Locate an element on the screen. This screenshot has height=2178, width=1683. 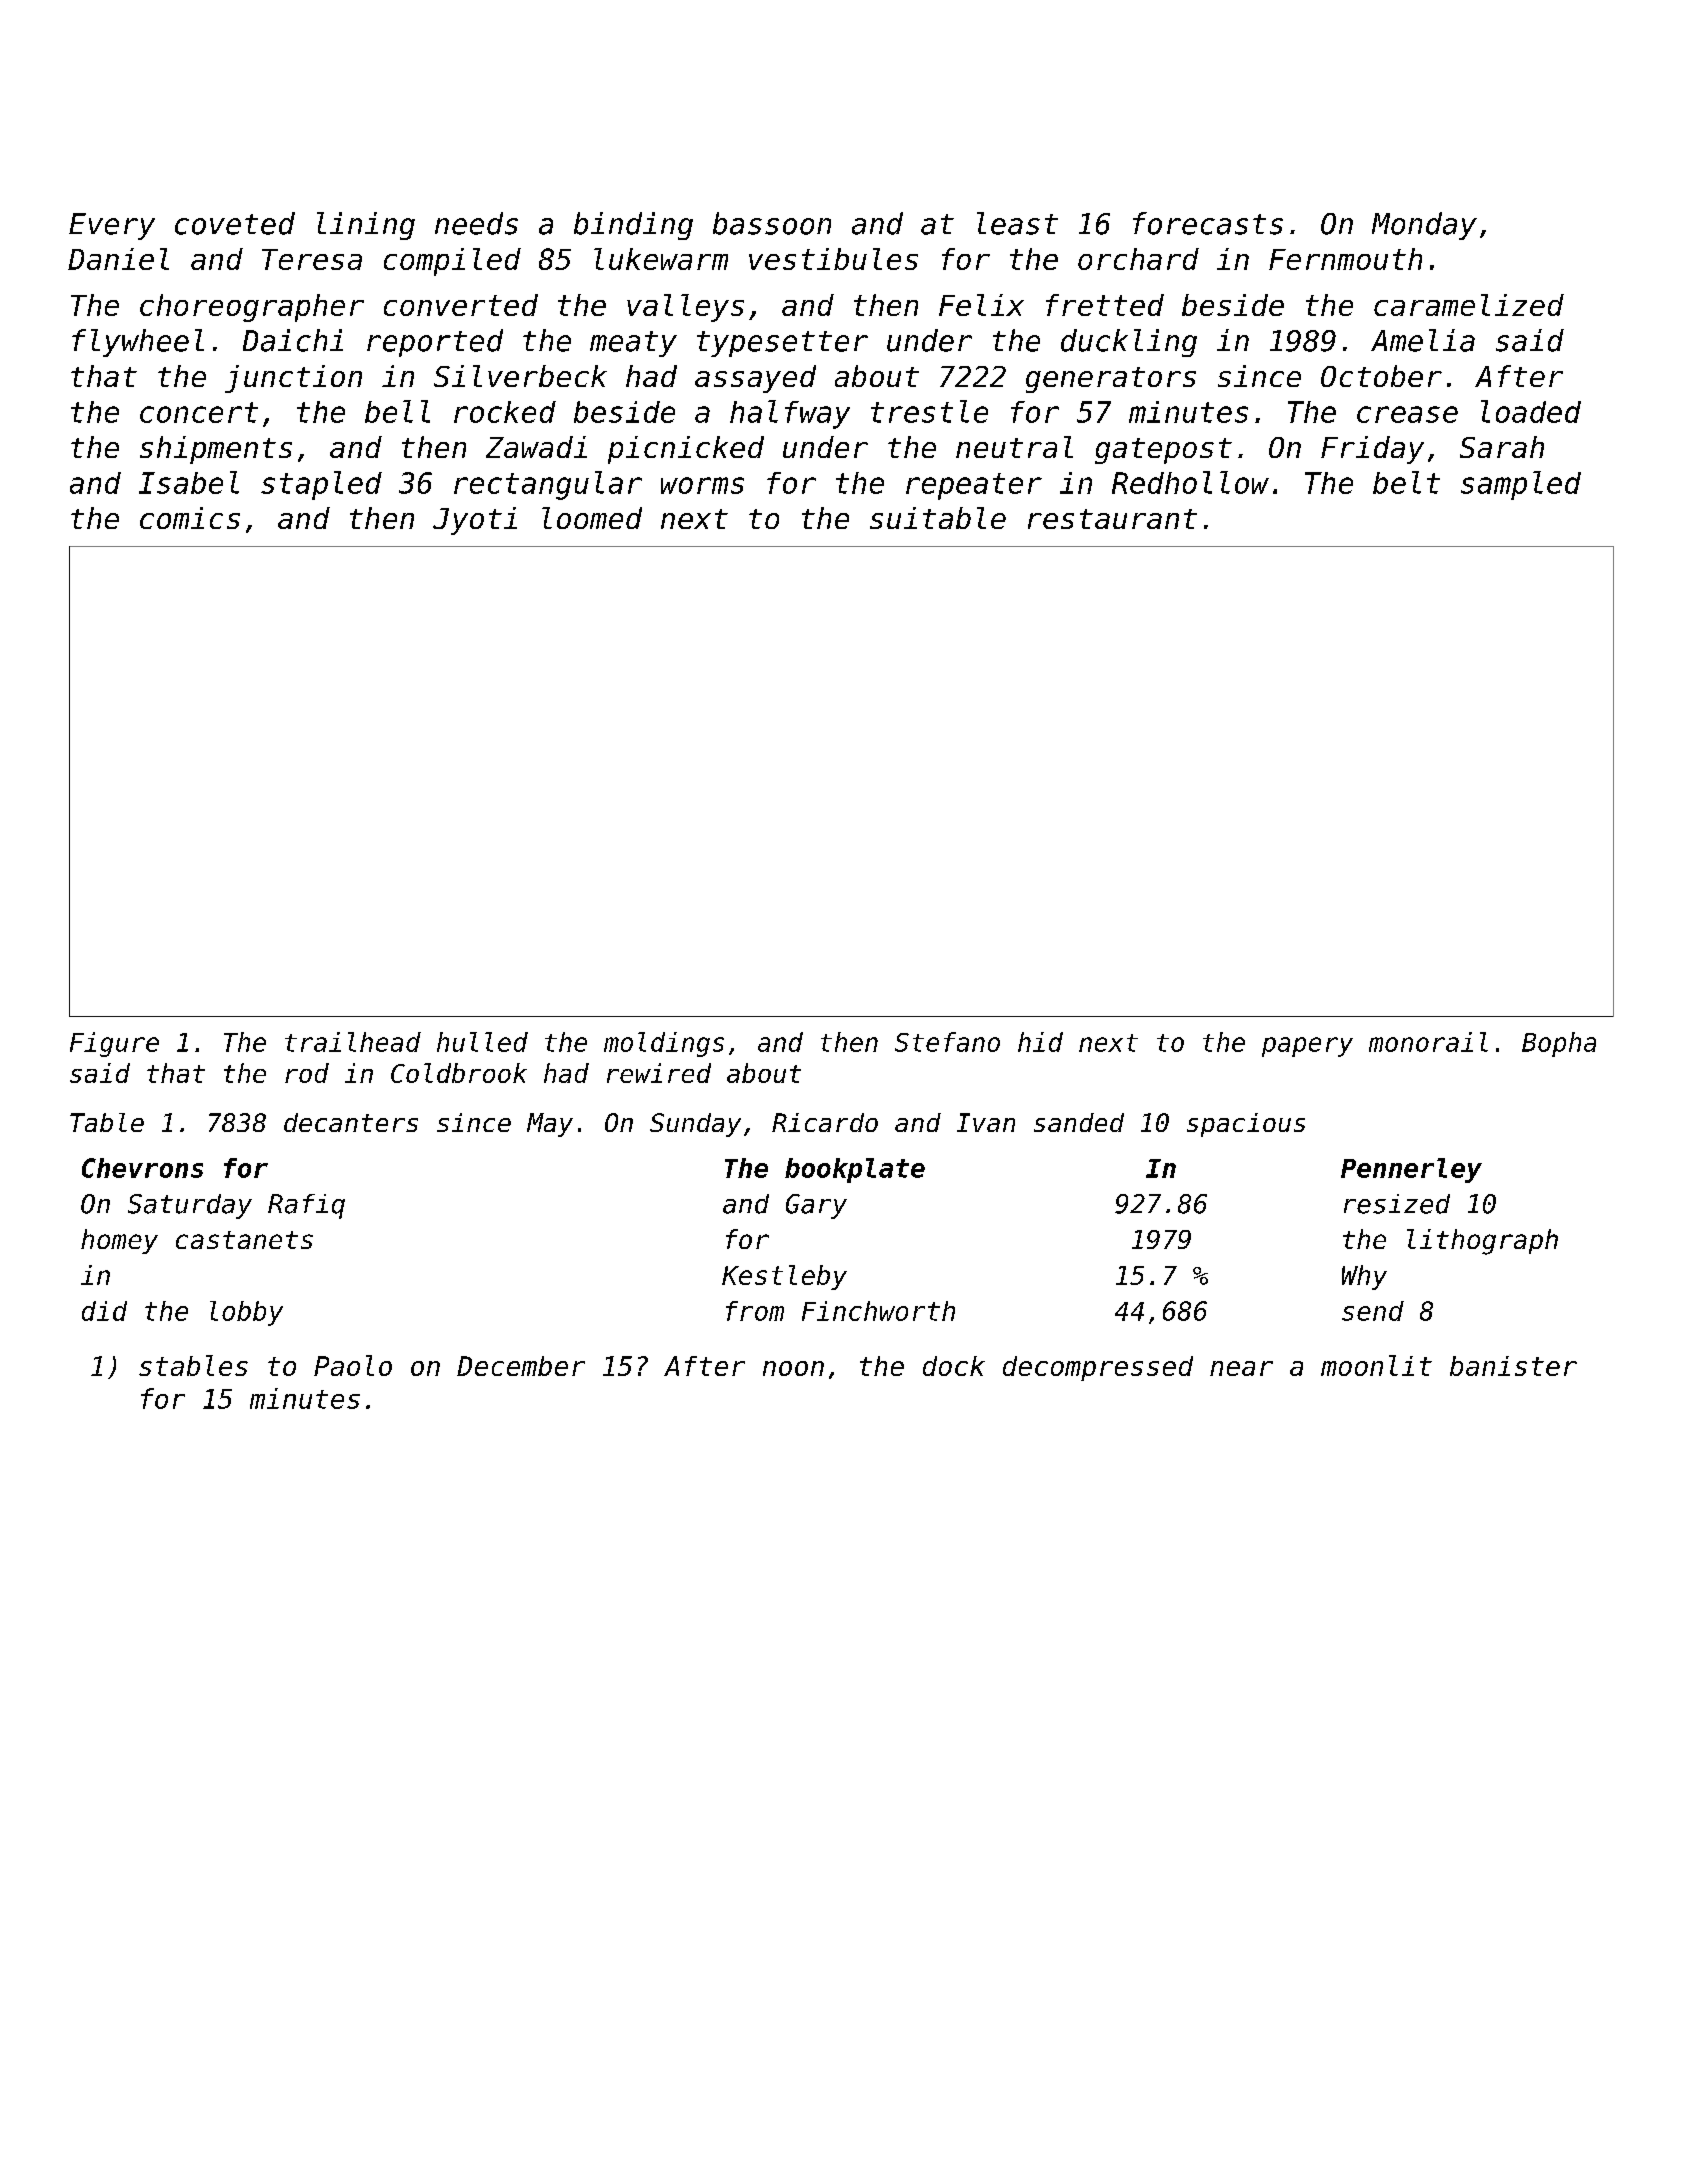
lobby is located at coordinates (246, 1313).
